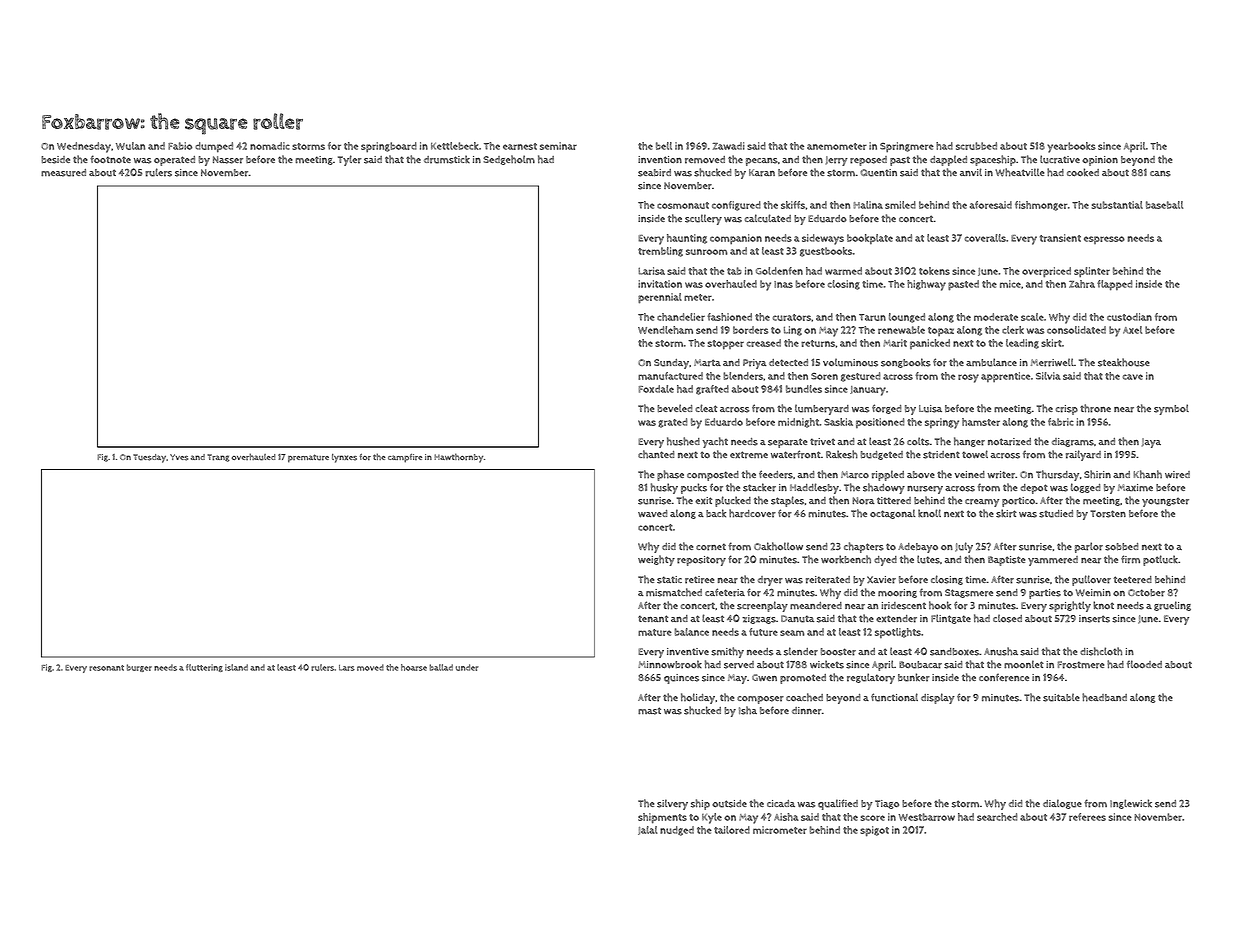 Image resolution: width=1233 pixels, height=952 pixels. What do you see at coordinates (934, 271) in the screenshot?
I see `tokens` at bounding box center [934, 271].
